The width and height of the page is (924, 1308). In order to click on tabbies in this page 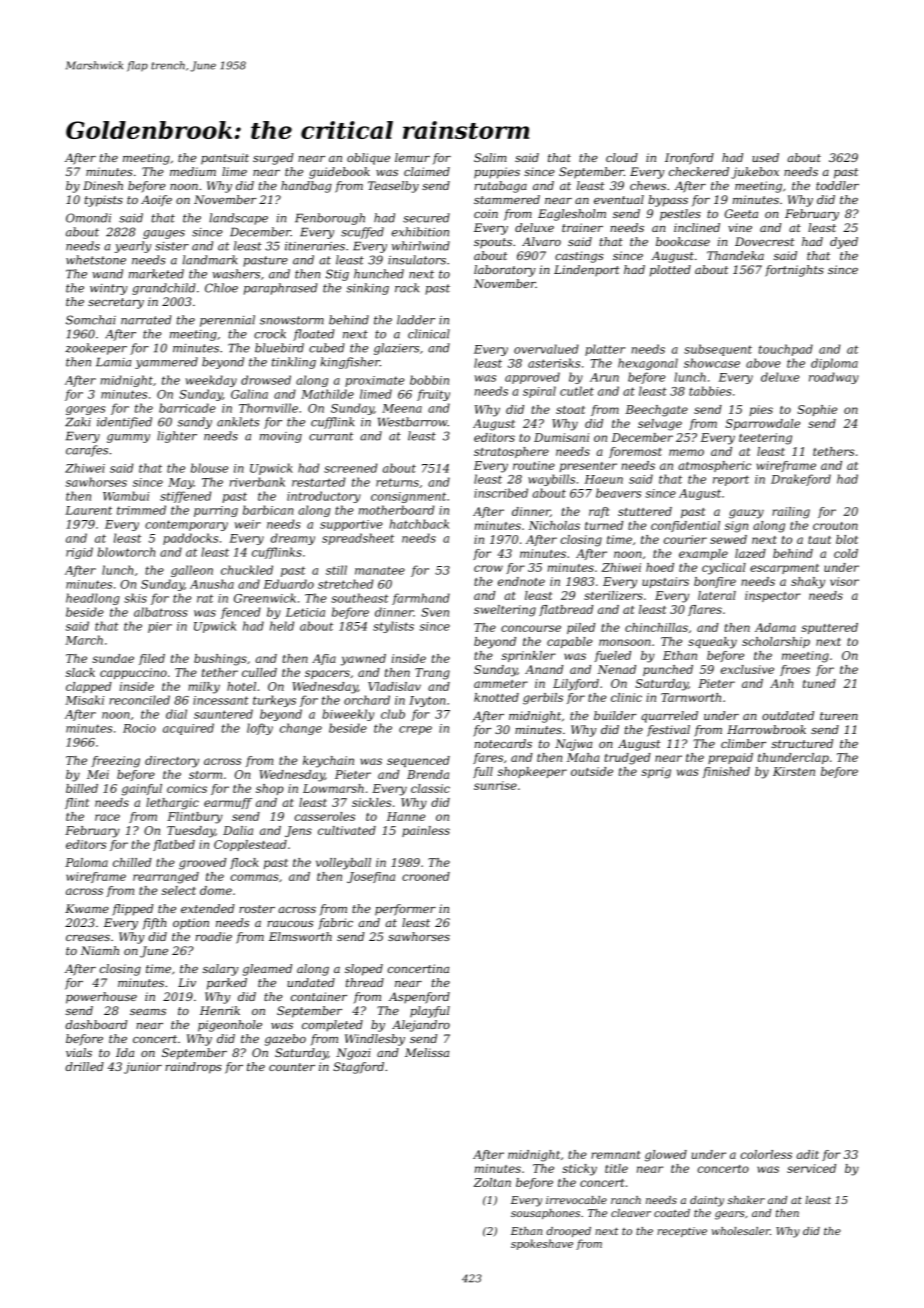, I will do `click(710, 391)`.
